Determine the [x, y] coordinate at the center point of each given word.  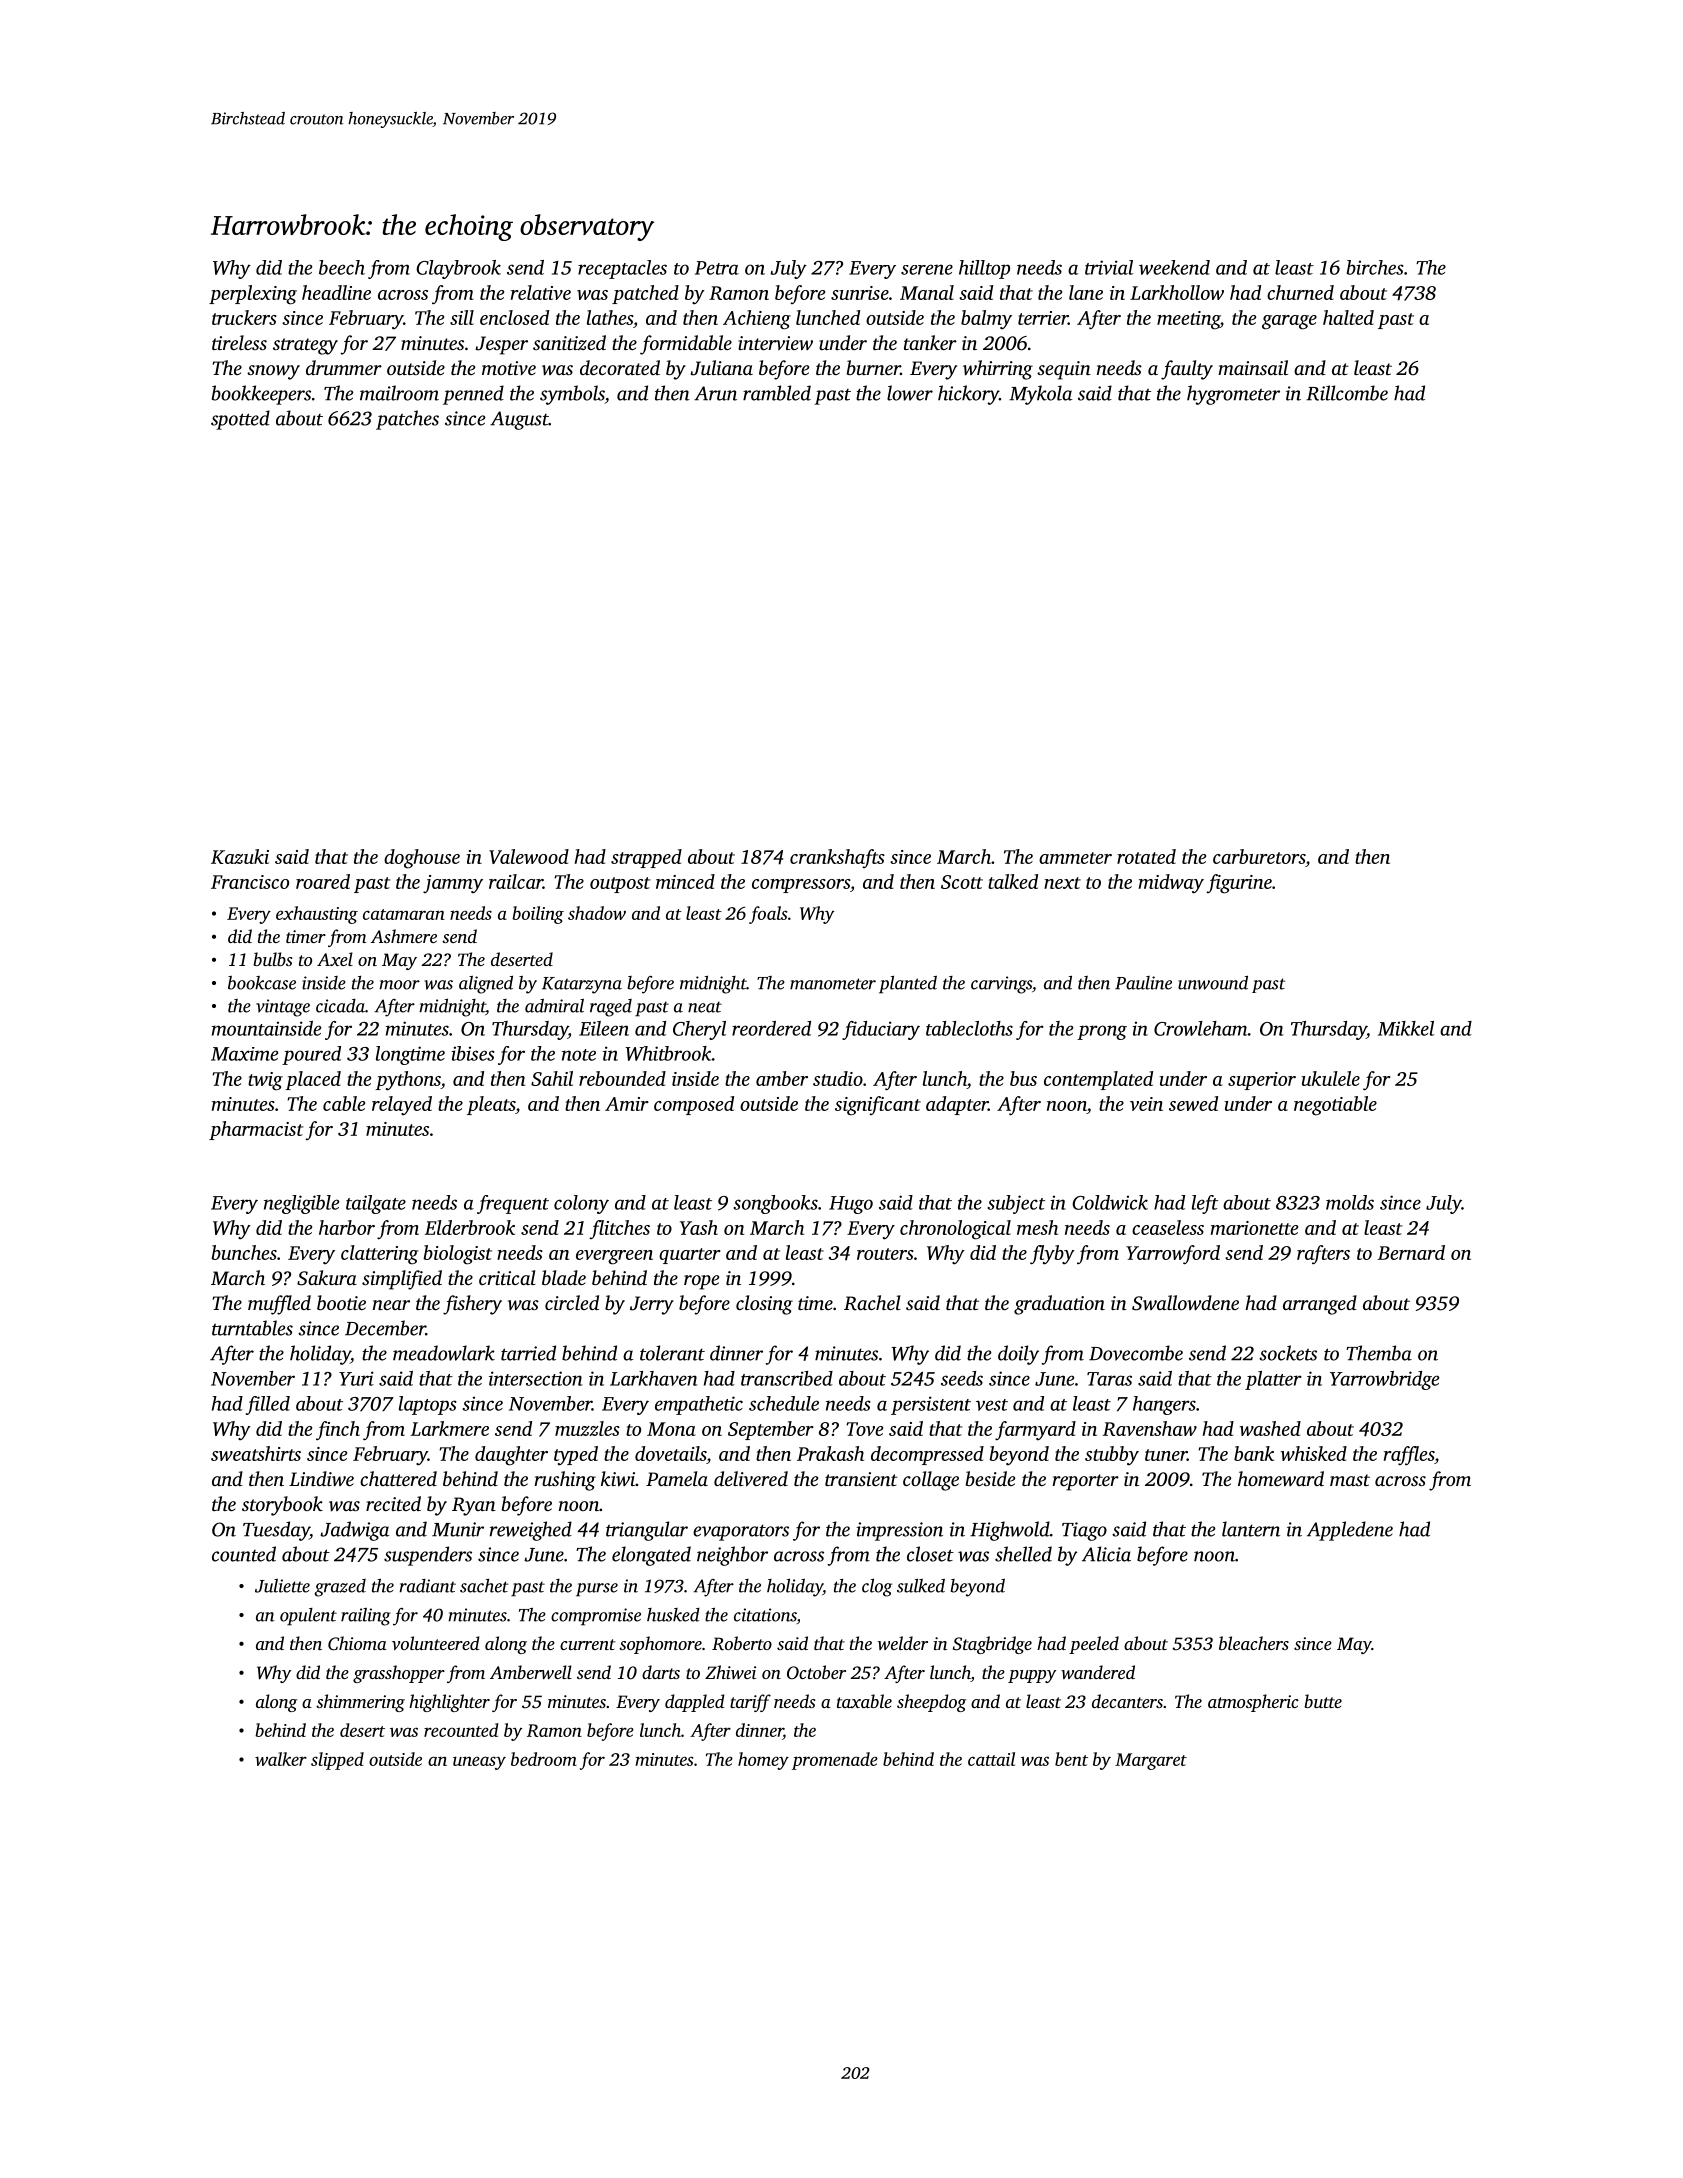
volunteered [436, 1643]
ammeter [1075, 858]
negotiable [1335, 1106]
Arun [715, 393]
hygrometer [1233, 395]
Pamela [677, 1478]
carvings [1001, 985]
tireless [239, 342]
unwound [1213, 983]
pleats [491, 1105]
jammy [453, 884]
